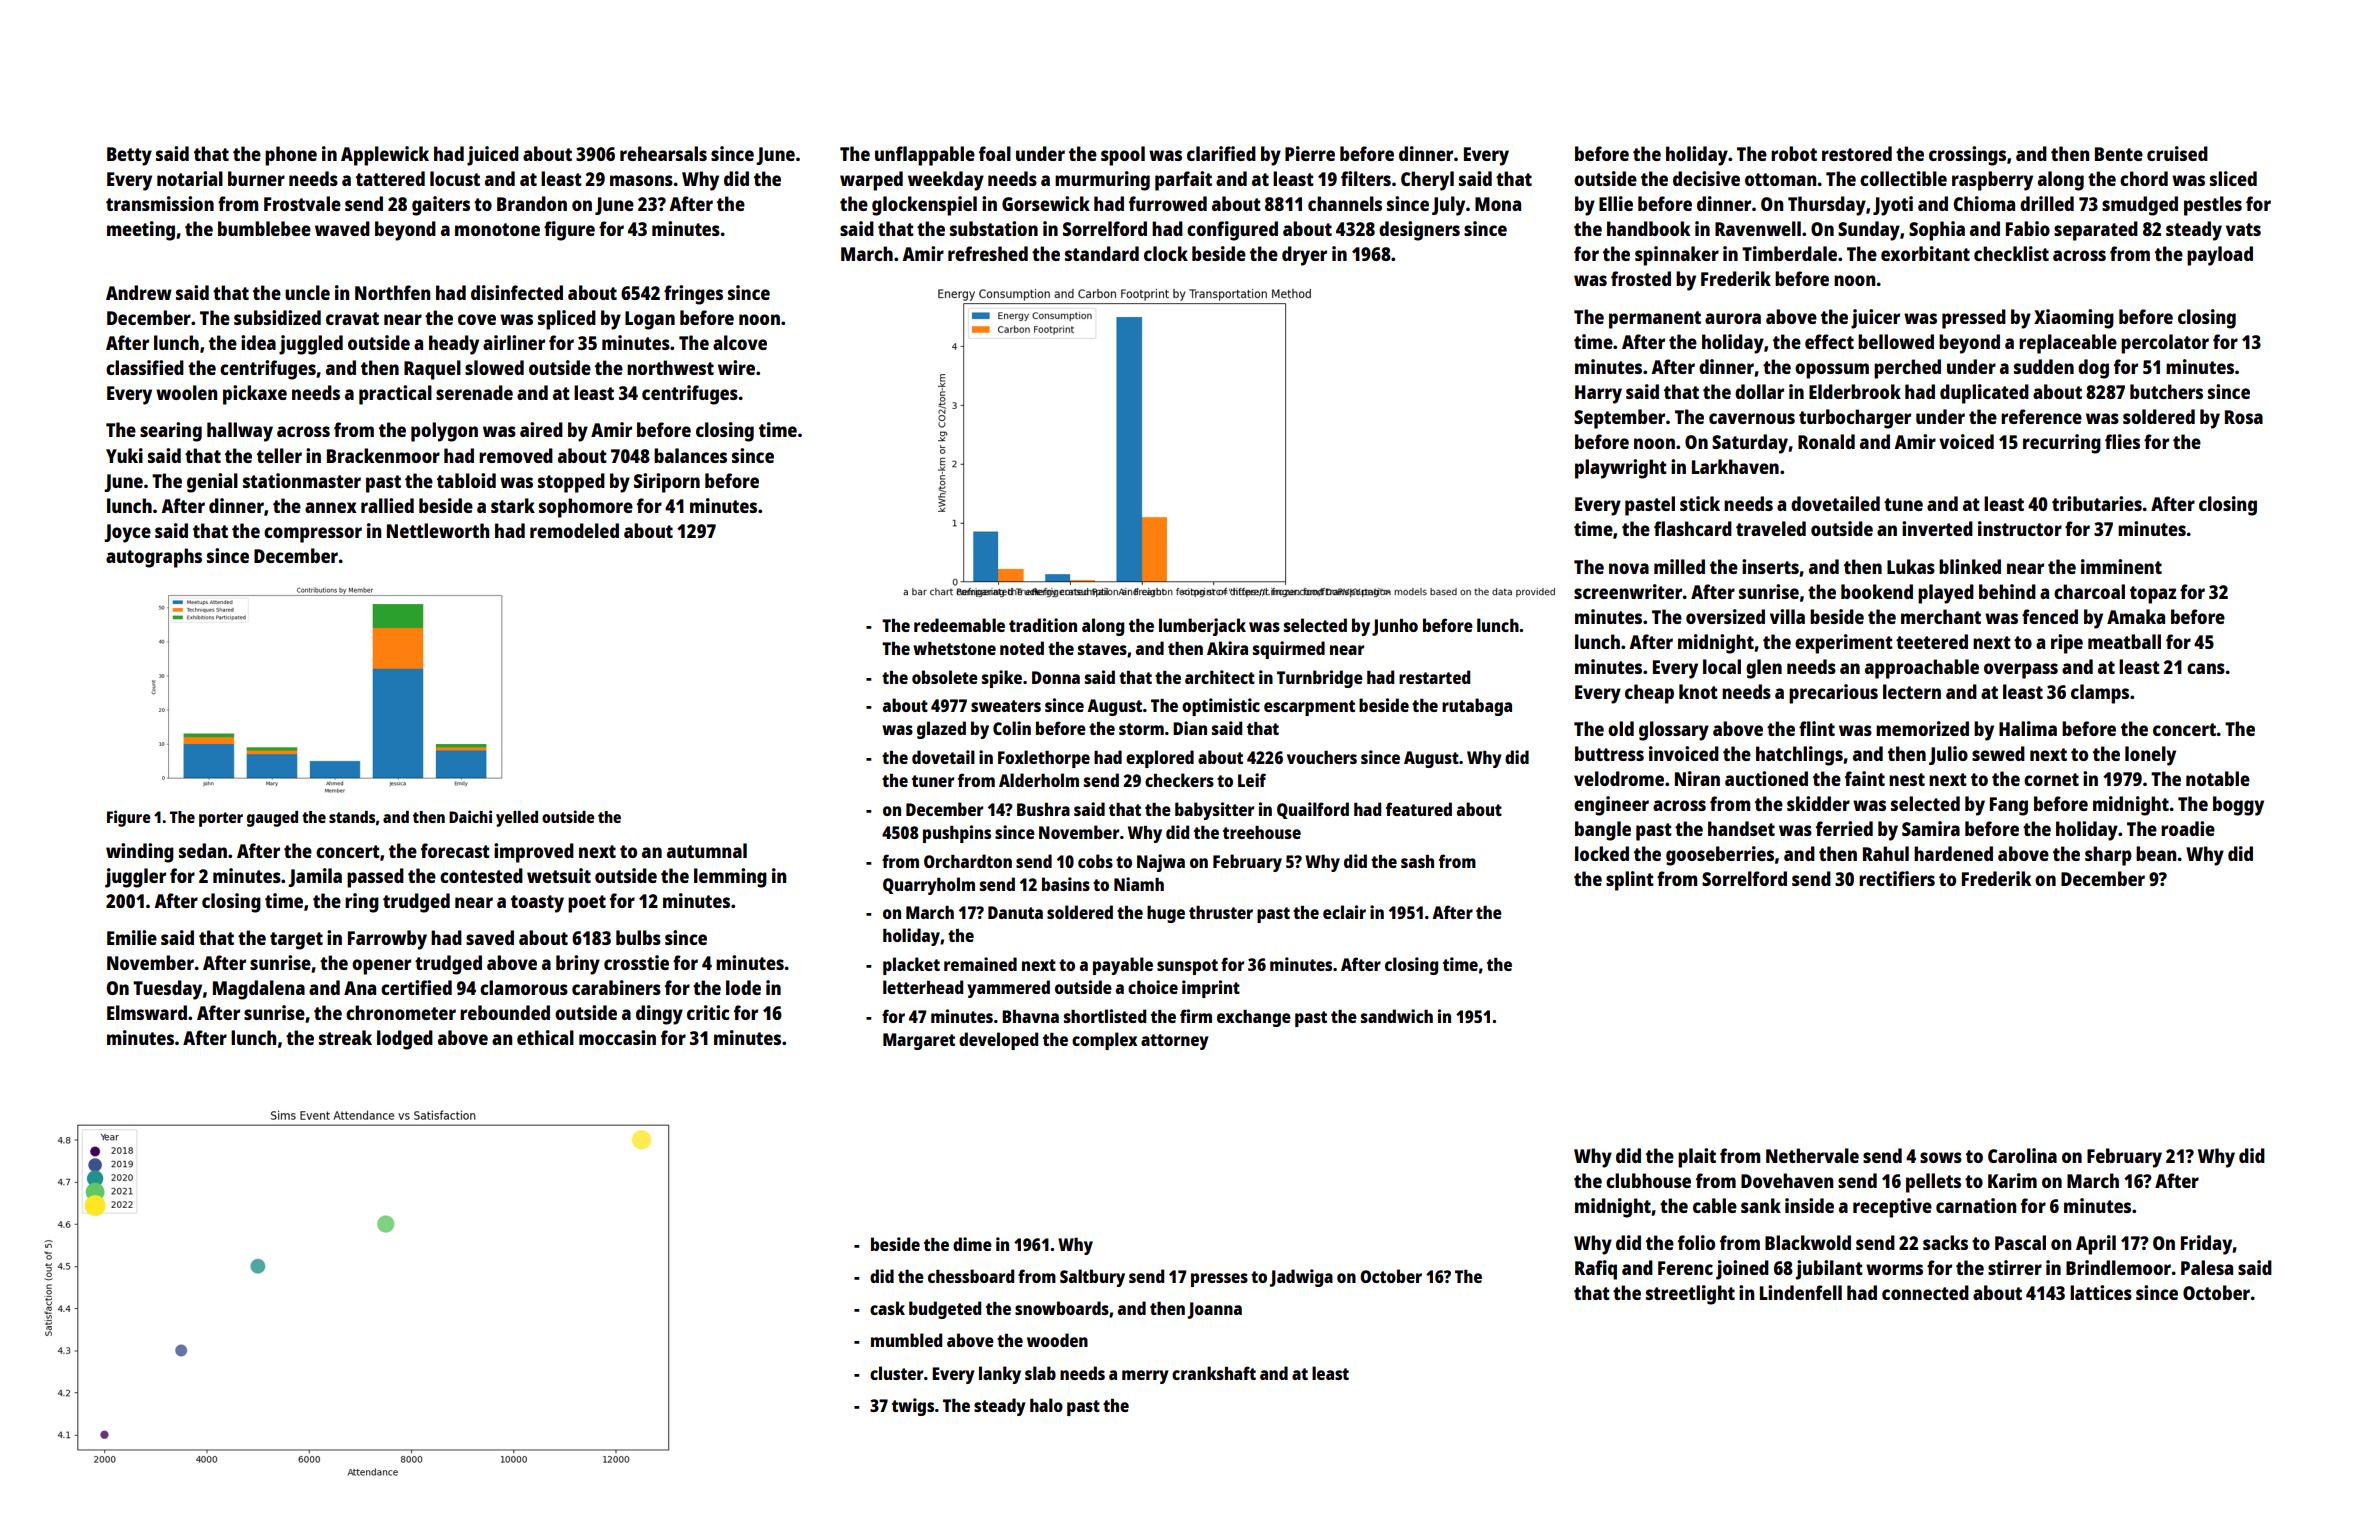 The height and width of the screenshot is (1539, 2379). I want to click on escarpment, so click(1309, 708).
